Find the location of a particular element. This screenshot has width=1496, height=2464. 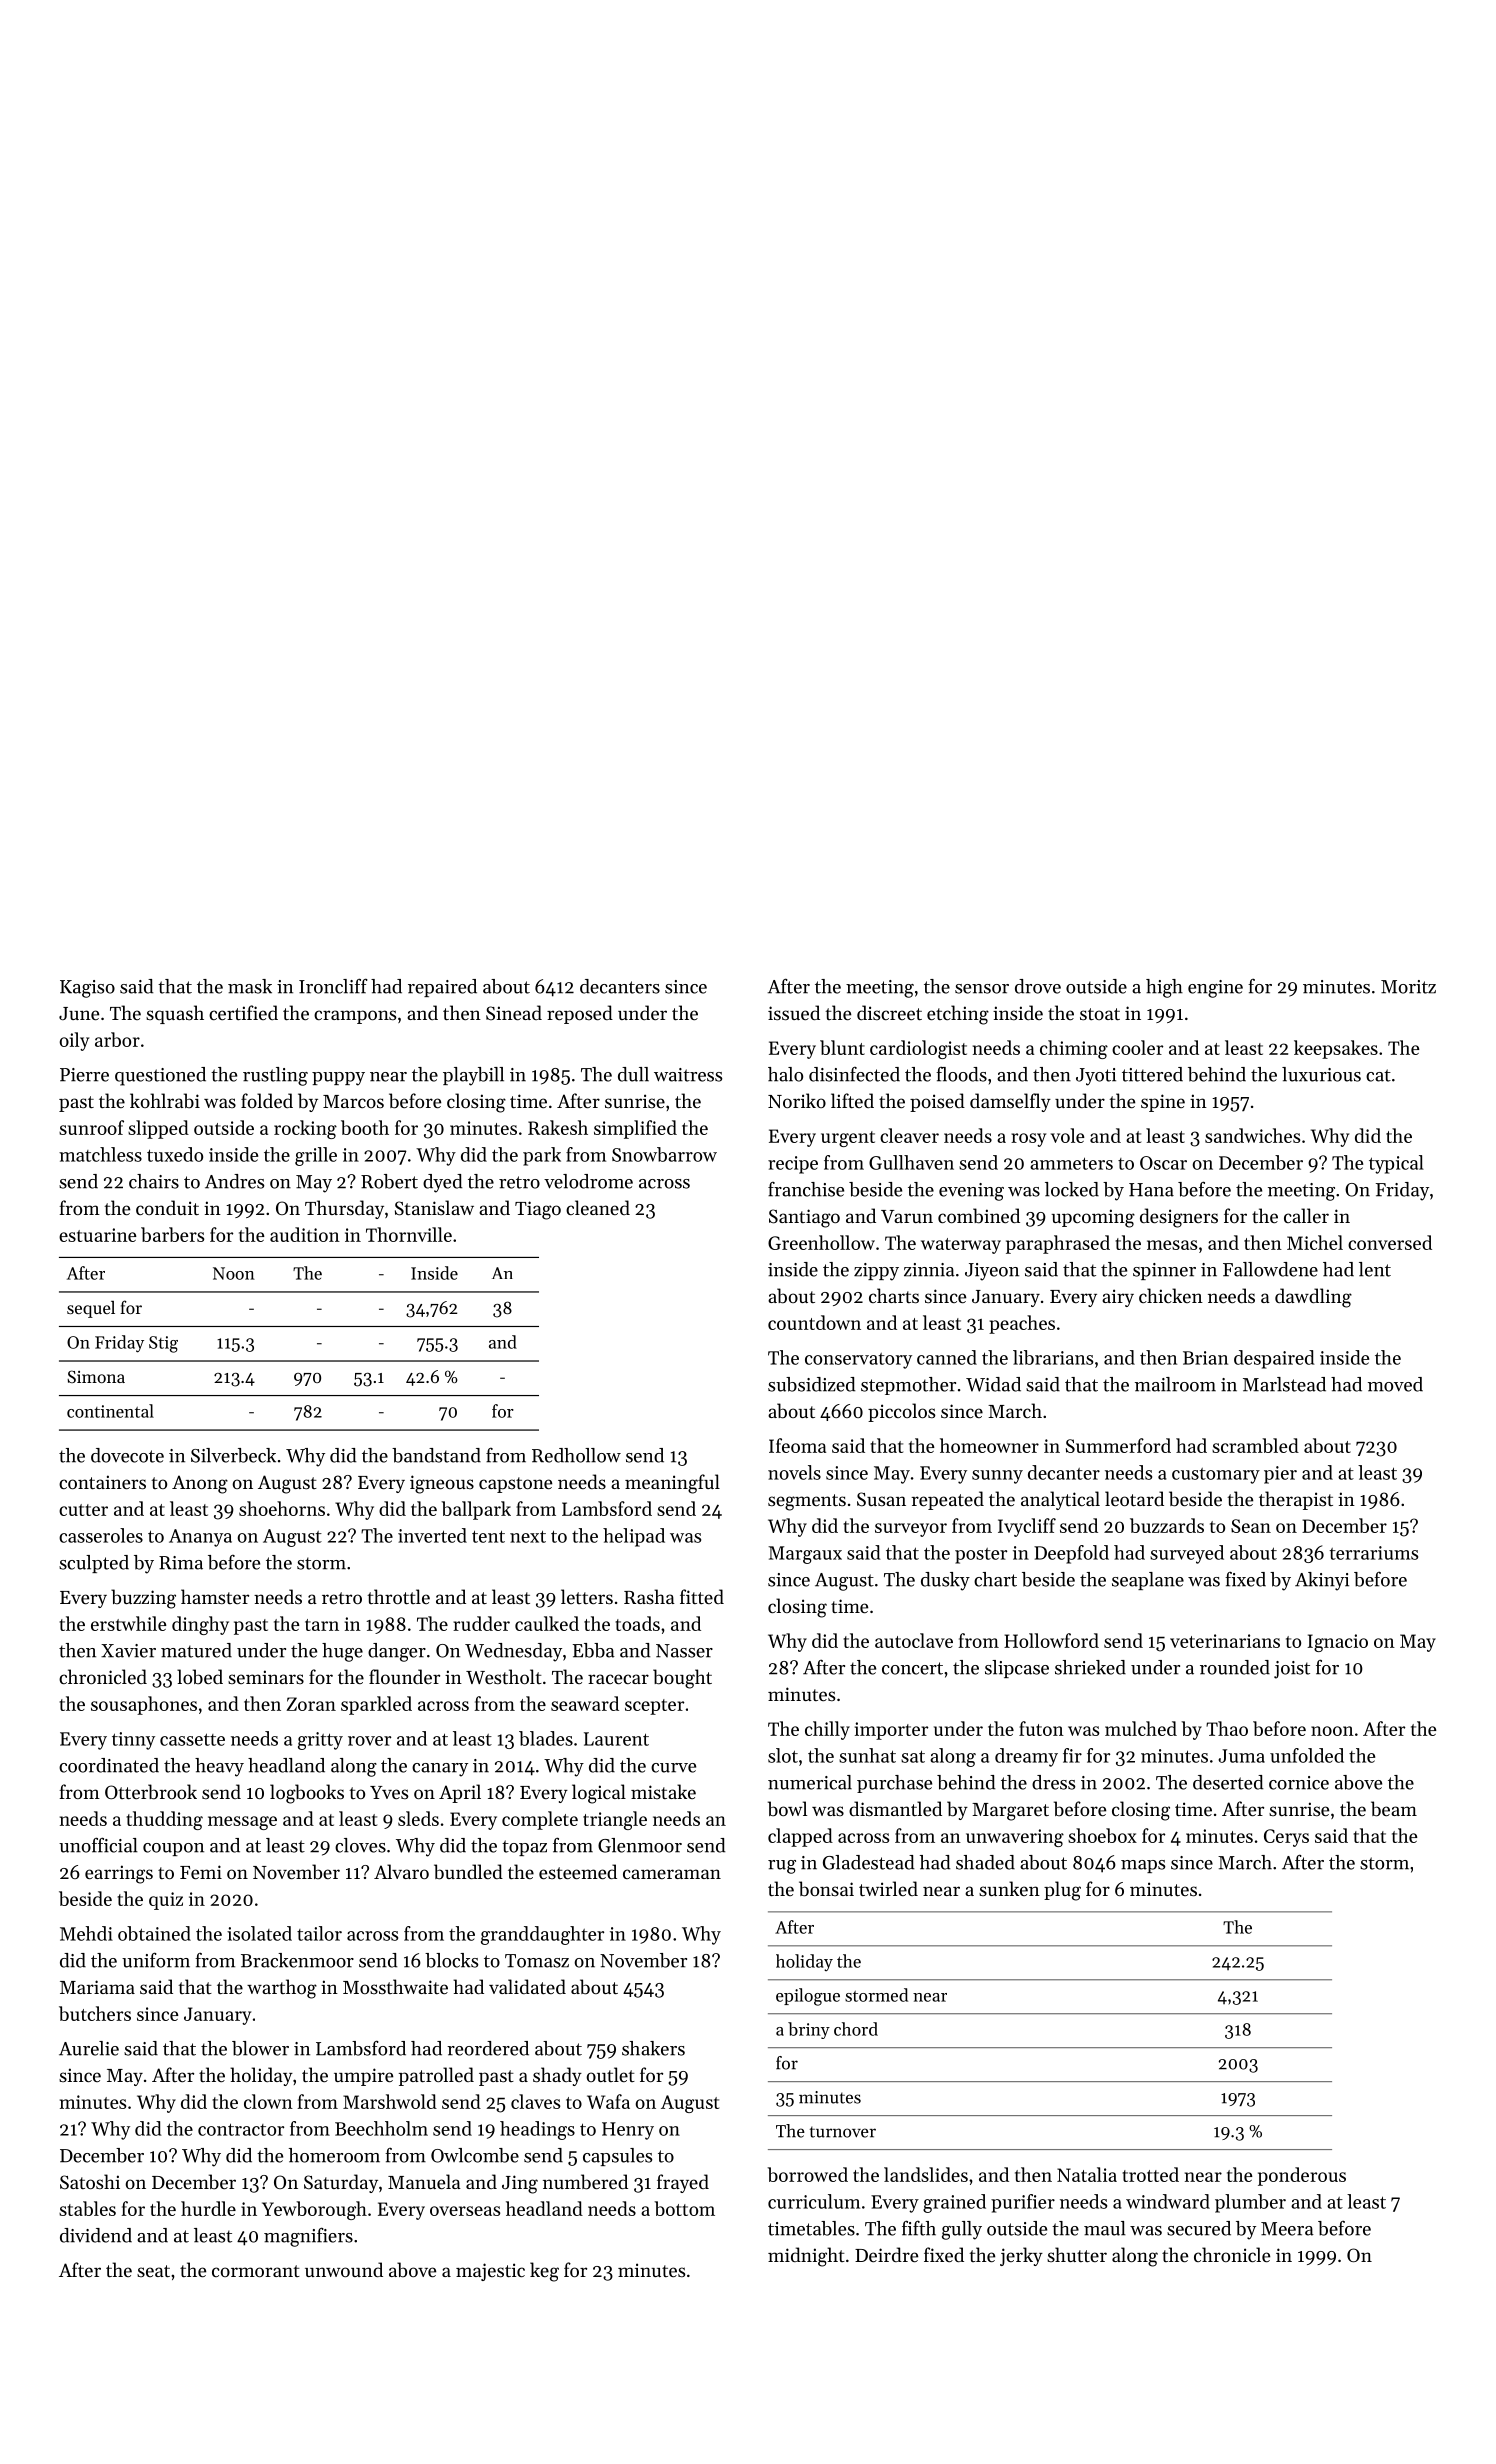

ammeters is located at coordinates (1071, 1163).
